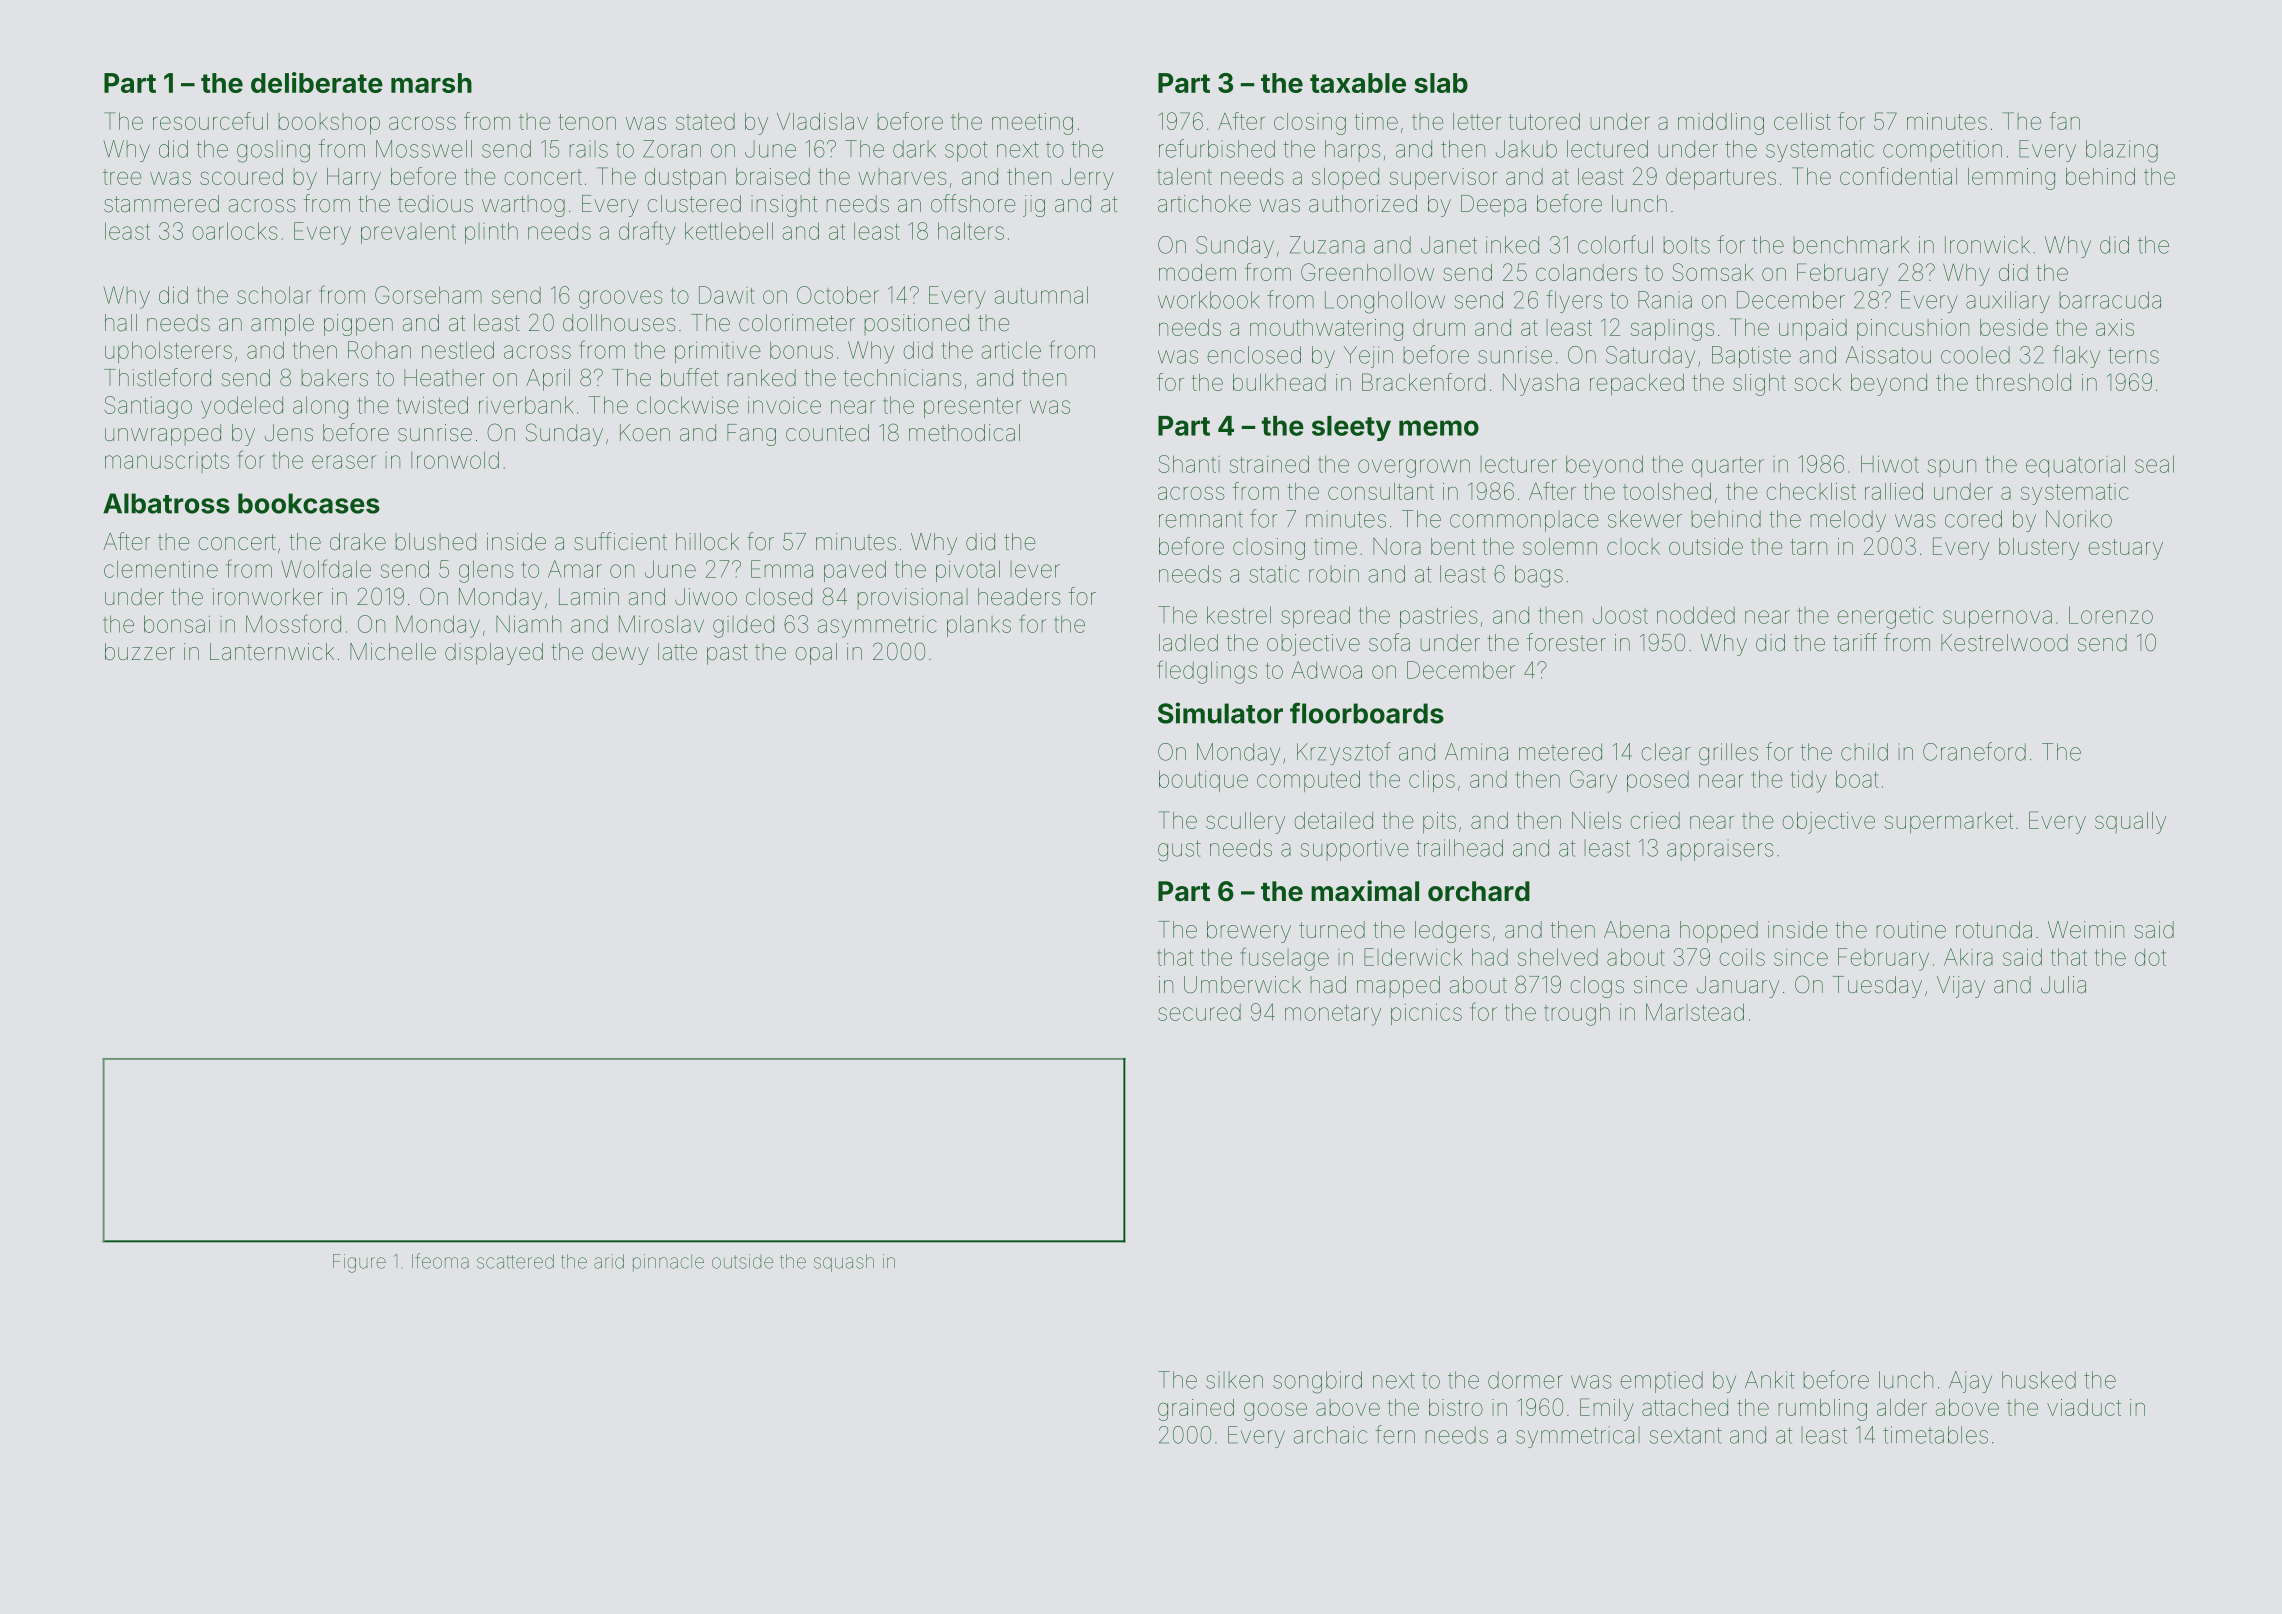 This page has height=1614, width=2282. I want to click on cellist, so click(1802, 121).
